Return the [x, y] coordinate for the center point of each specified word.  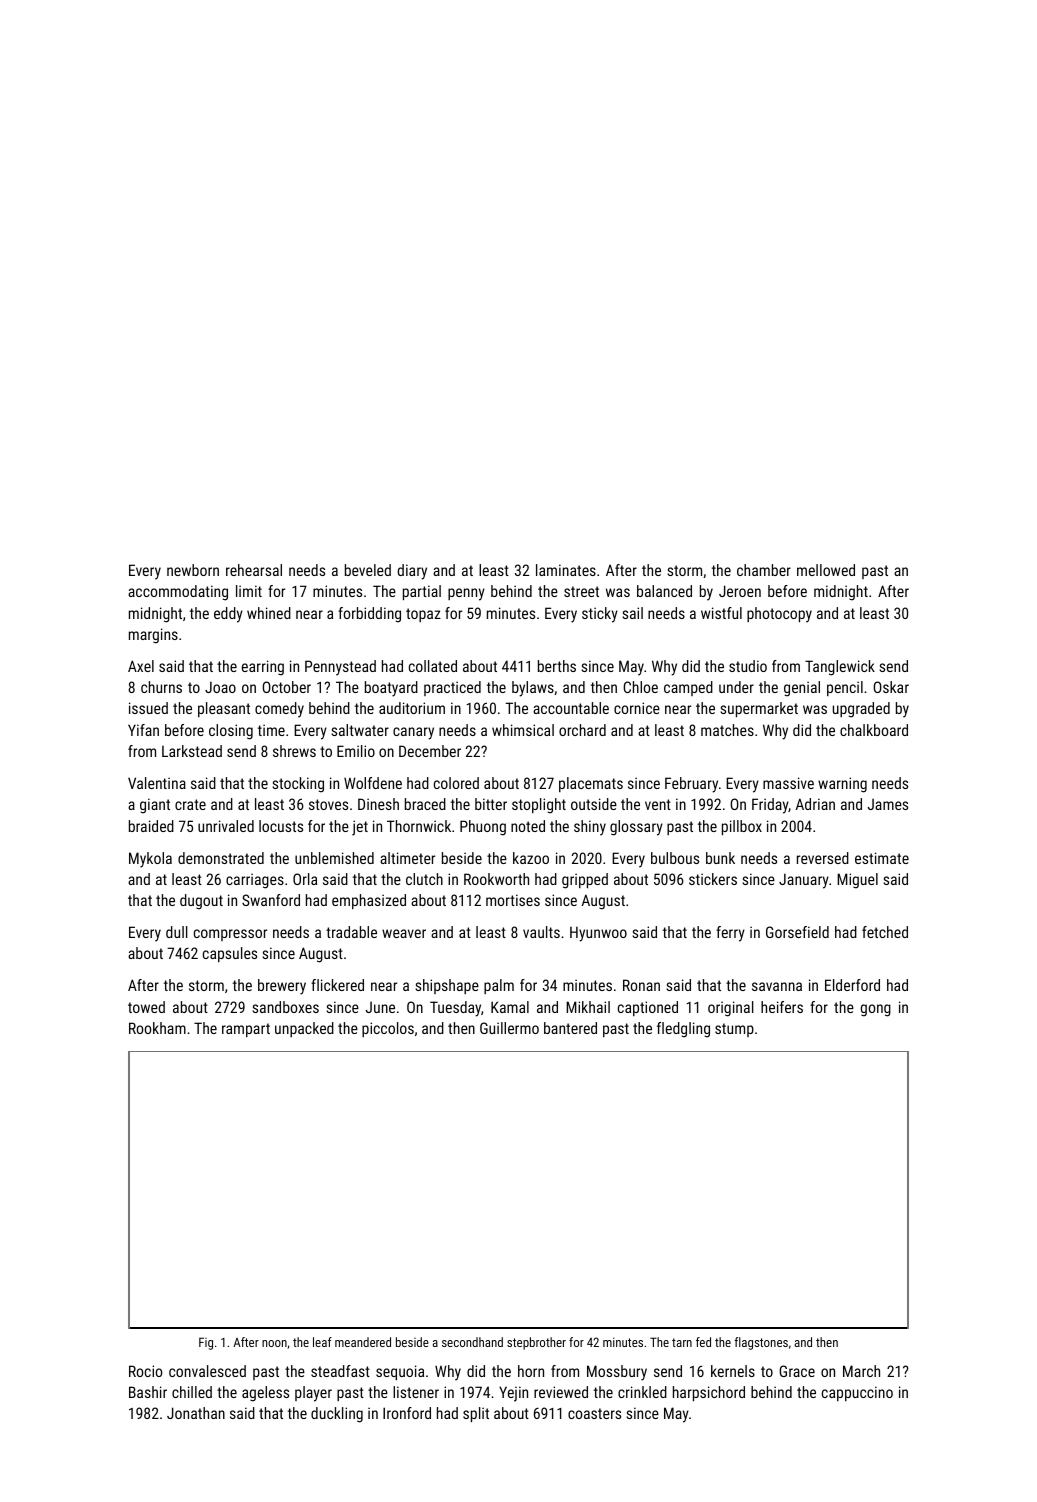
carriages [255, 881]
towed [146, 1007]
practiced [452, 688]
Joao [220, 687]
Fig [206, 1343]
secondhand [472, 1342]
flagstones [761, 1343]
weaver [404, 933]
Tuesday [455, 1009]
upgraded [861, 710]
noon [274, 1343]
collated [433, 666]
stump [734, 1030]
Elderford [852, 985]
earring [263, 668]
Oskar [891, 687]
